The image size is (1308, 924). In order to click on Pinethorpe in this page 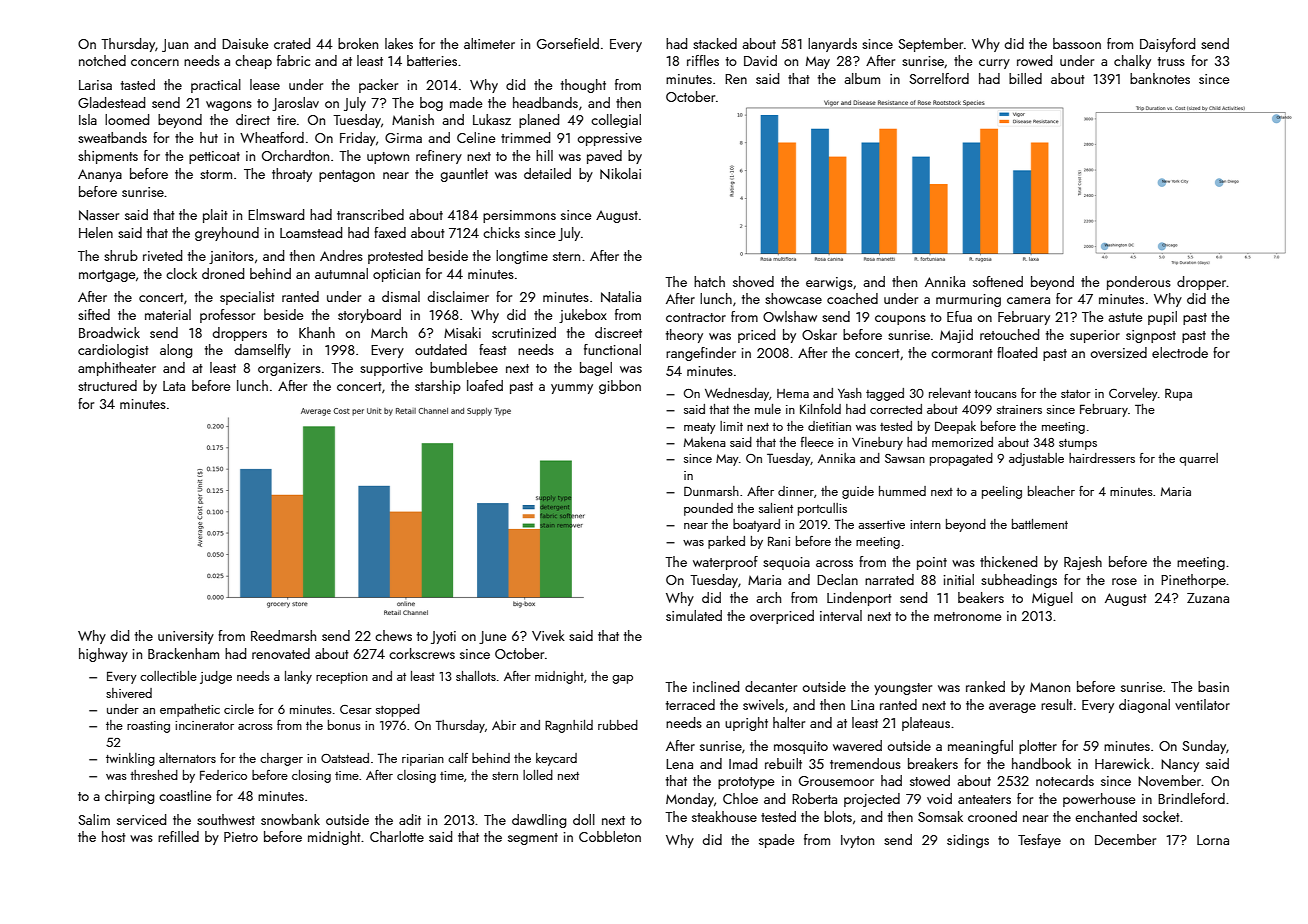, I will do `click(1193, 581)`.
